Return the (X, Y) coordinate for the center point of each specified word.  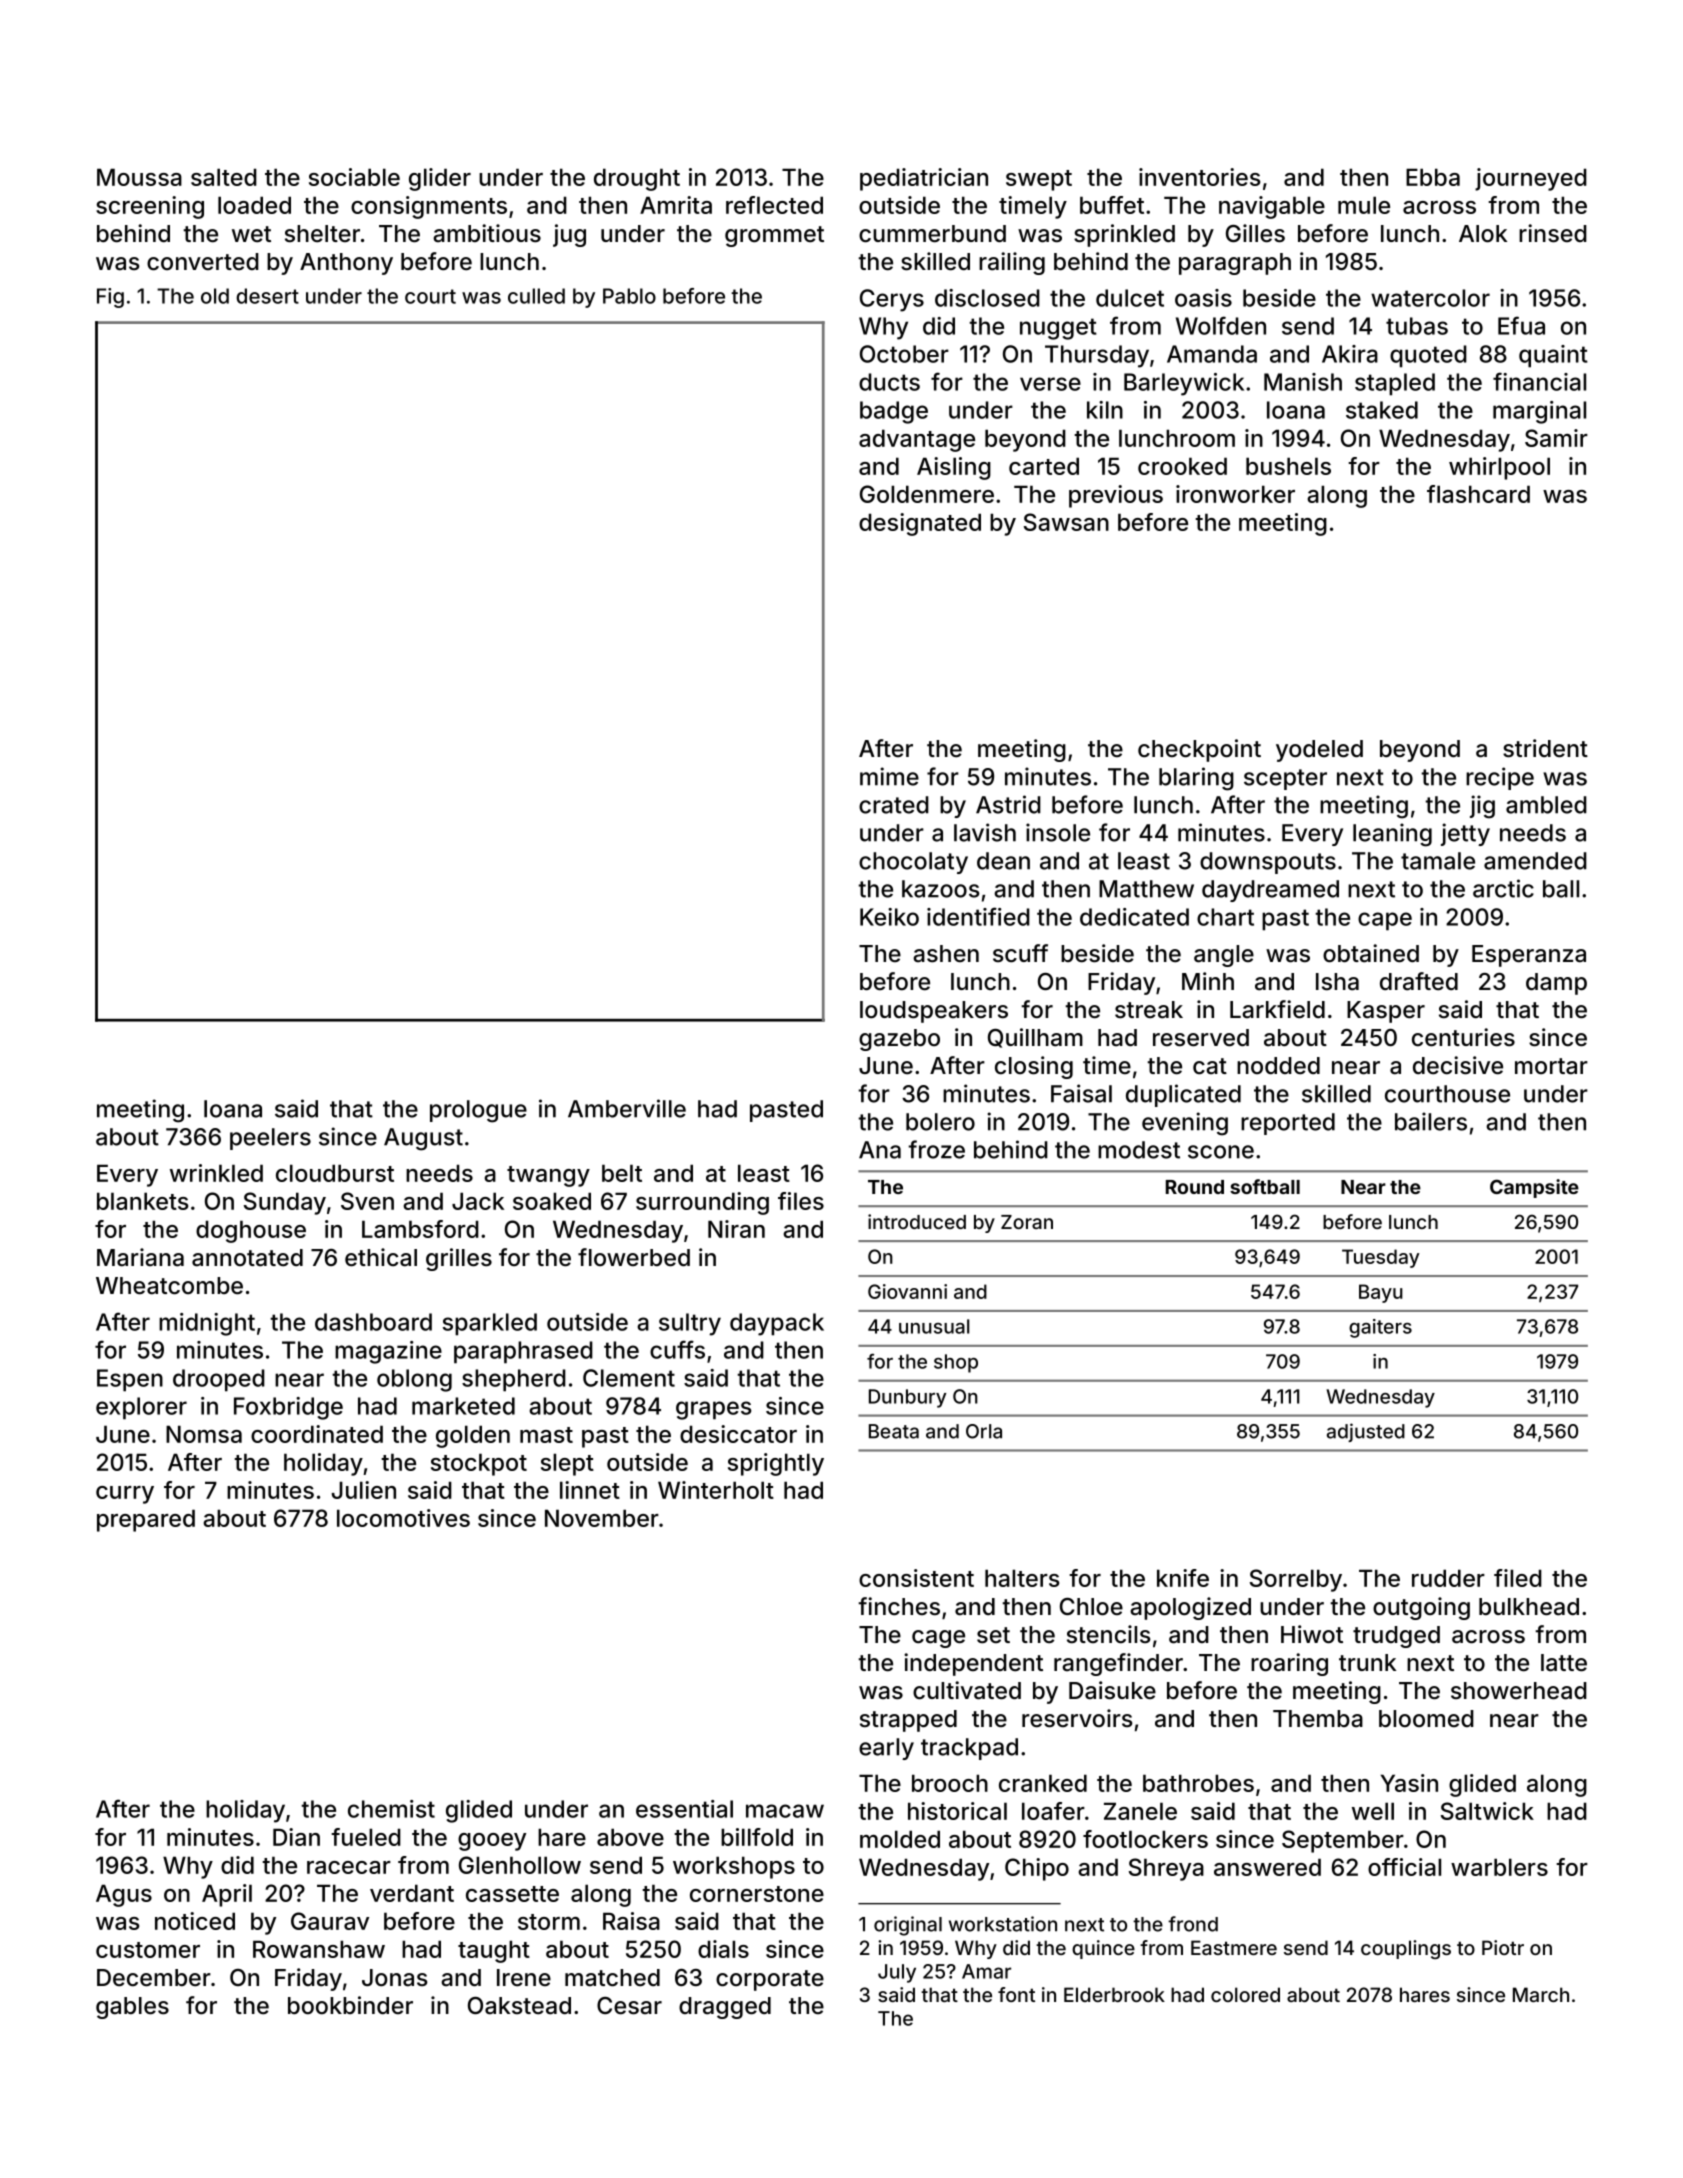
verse (1050, 384)
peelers (270, 1139)
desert (267, 296)
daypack (777, 1324)
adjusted (1366, 1432)
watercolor (1430, 298)
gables (132, 2008)
